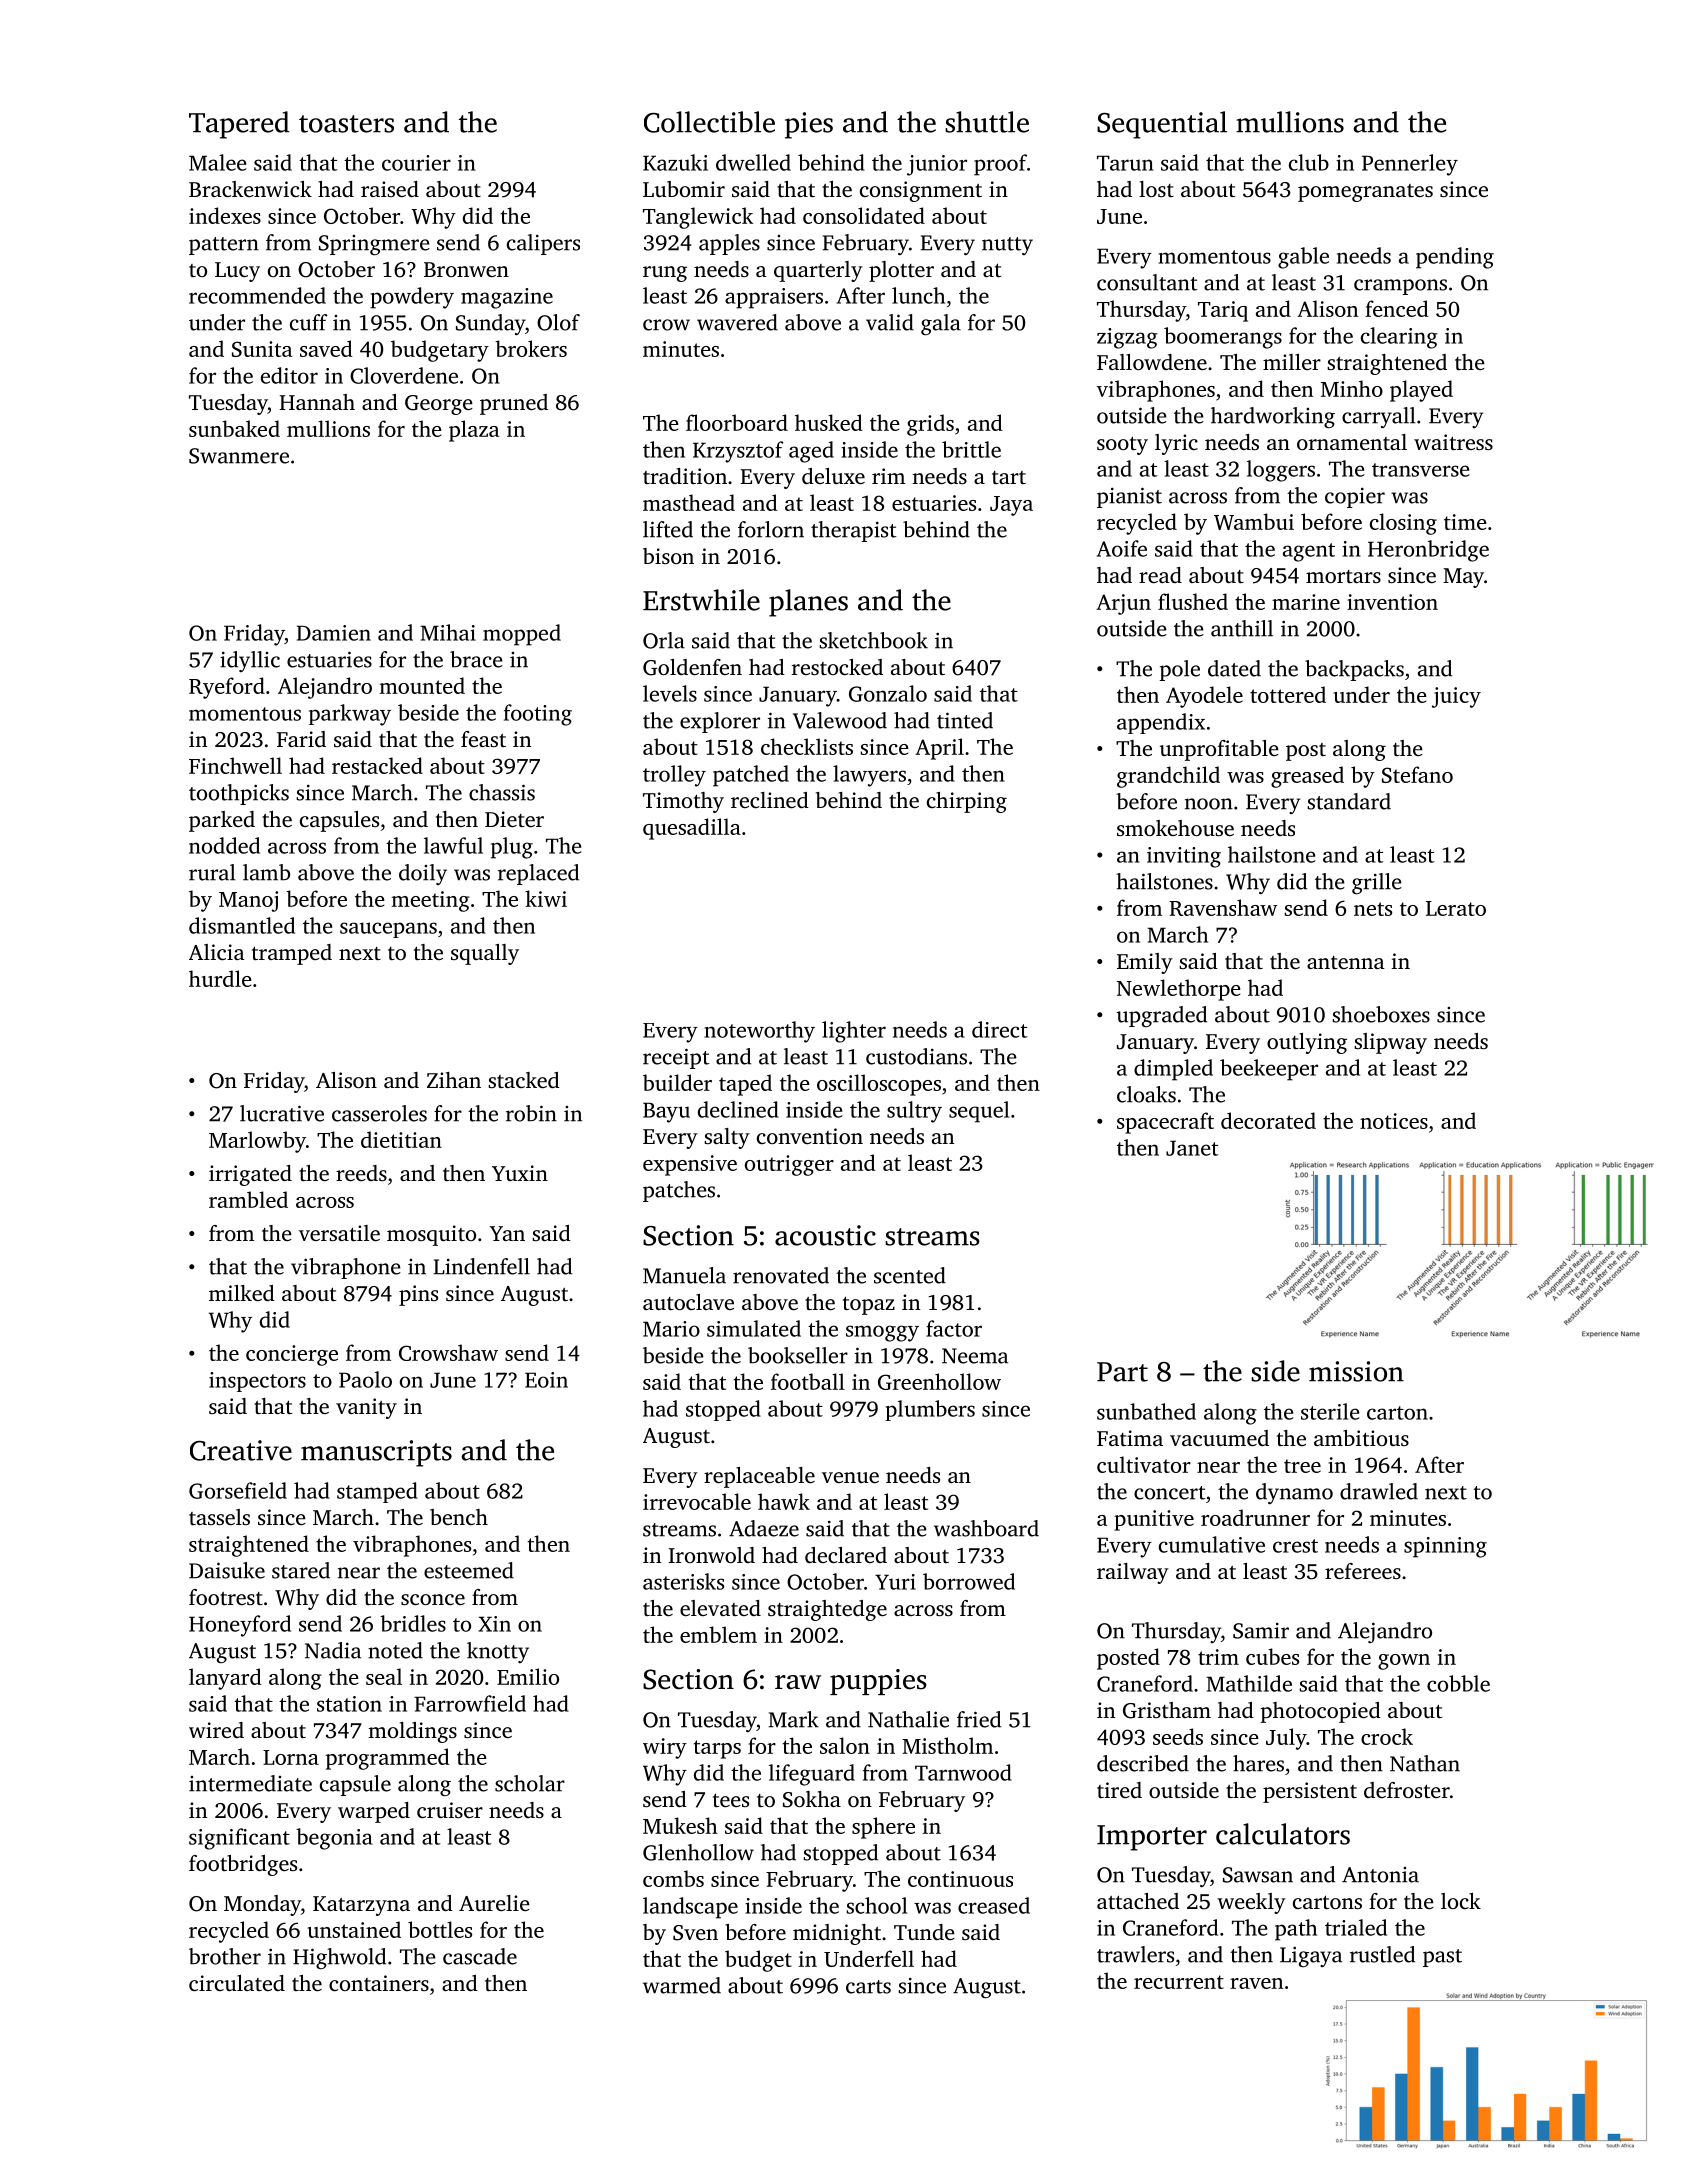 This document has height=2178, width=1683. I want to click on tinted, so click(965, 720).
